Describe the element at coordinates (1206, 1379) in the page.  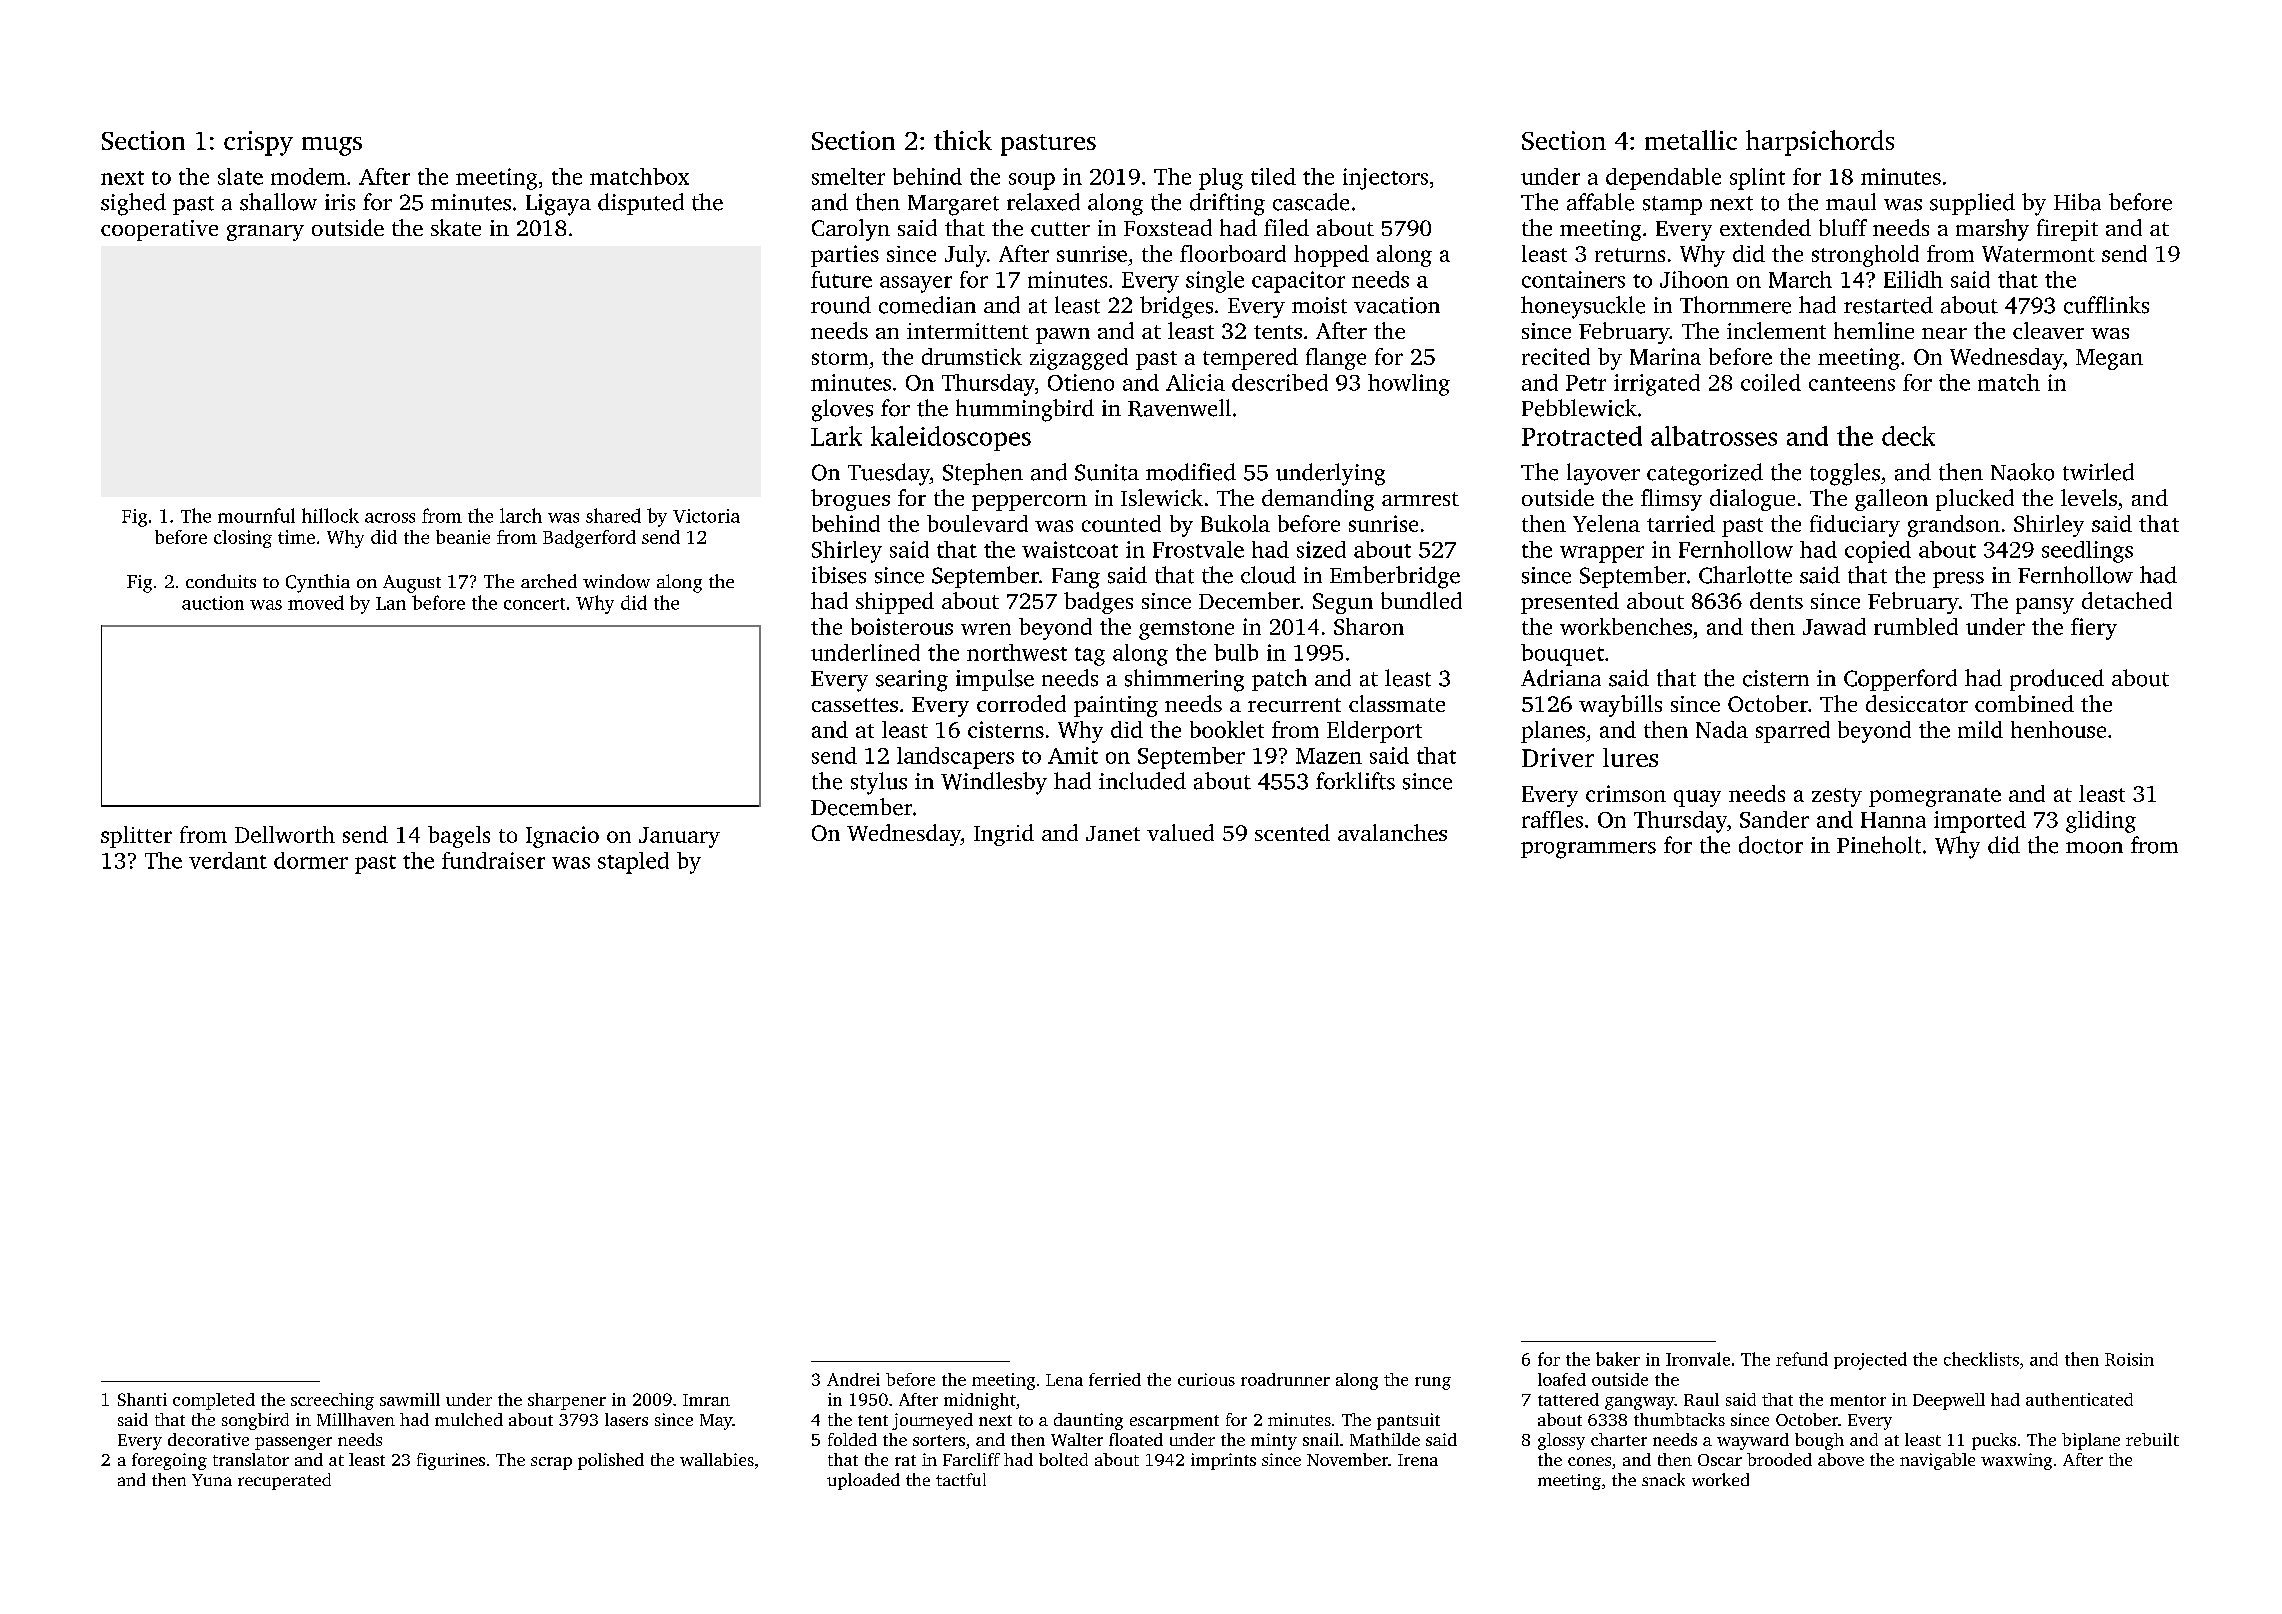
I see `curious` at that location.
